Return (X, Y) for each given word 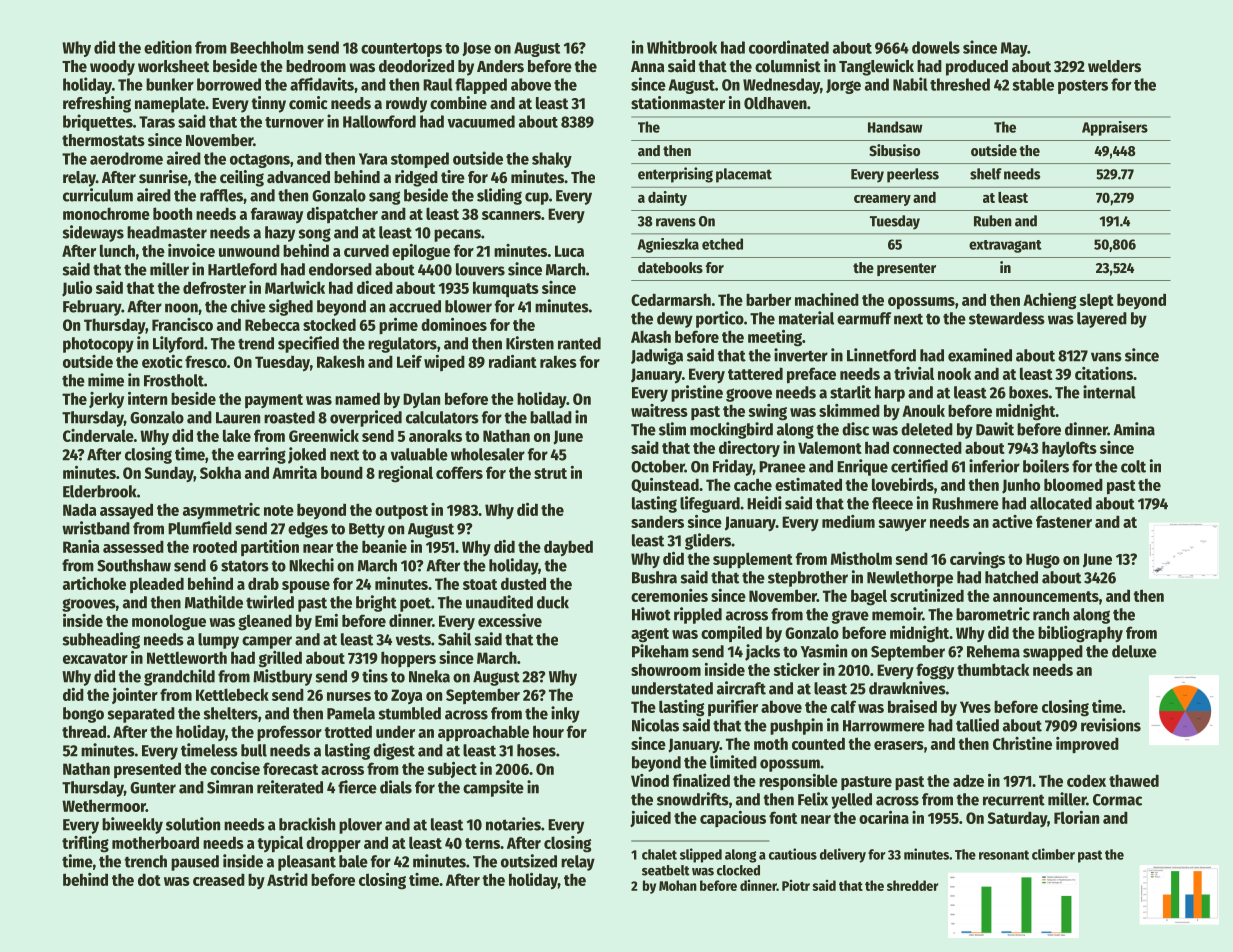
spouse (306, 587)
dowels (936, 47)
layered (1102, 320)
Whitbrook (682, 47)
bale (353, 861)
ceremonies (669, 595)
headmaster (167, 232)
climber (1053, 854)
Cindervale (98, 435)
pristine (697, 393)
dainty (667, 198)
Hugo (1043, 561)
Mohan (678, 885)
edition (168, 47)
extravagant (1005, 246)
